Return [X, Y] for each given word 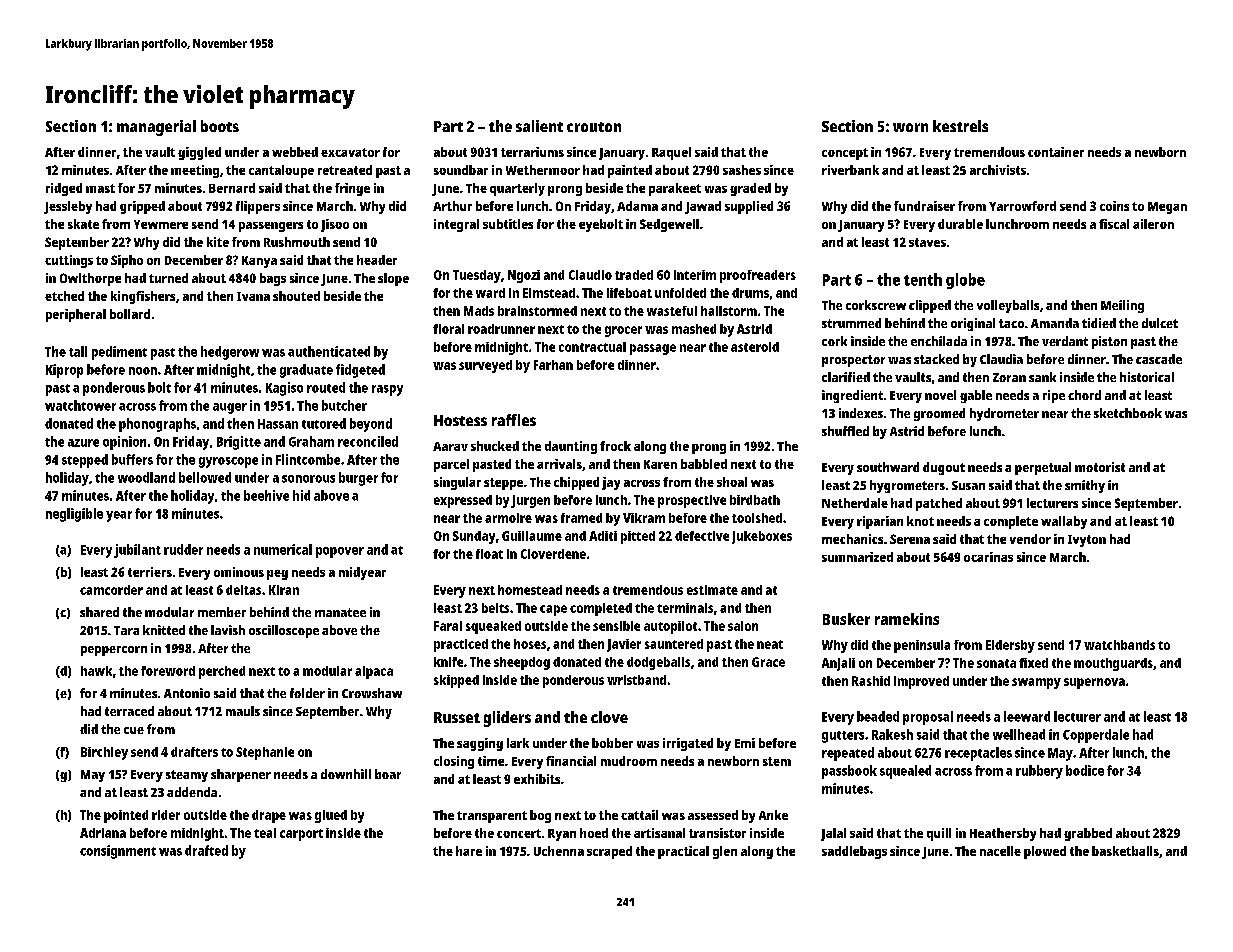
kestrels [960, 126]
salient [539, 126]
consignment [118, 852]
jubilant [137, 551]
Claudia [1001, 359]
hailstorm [729, 311]
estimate [712, 590]
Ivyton [1087, 541]
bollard [130, 314]
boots [220, 126]
